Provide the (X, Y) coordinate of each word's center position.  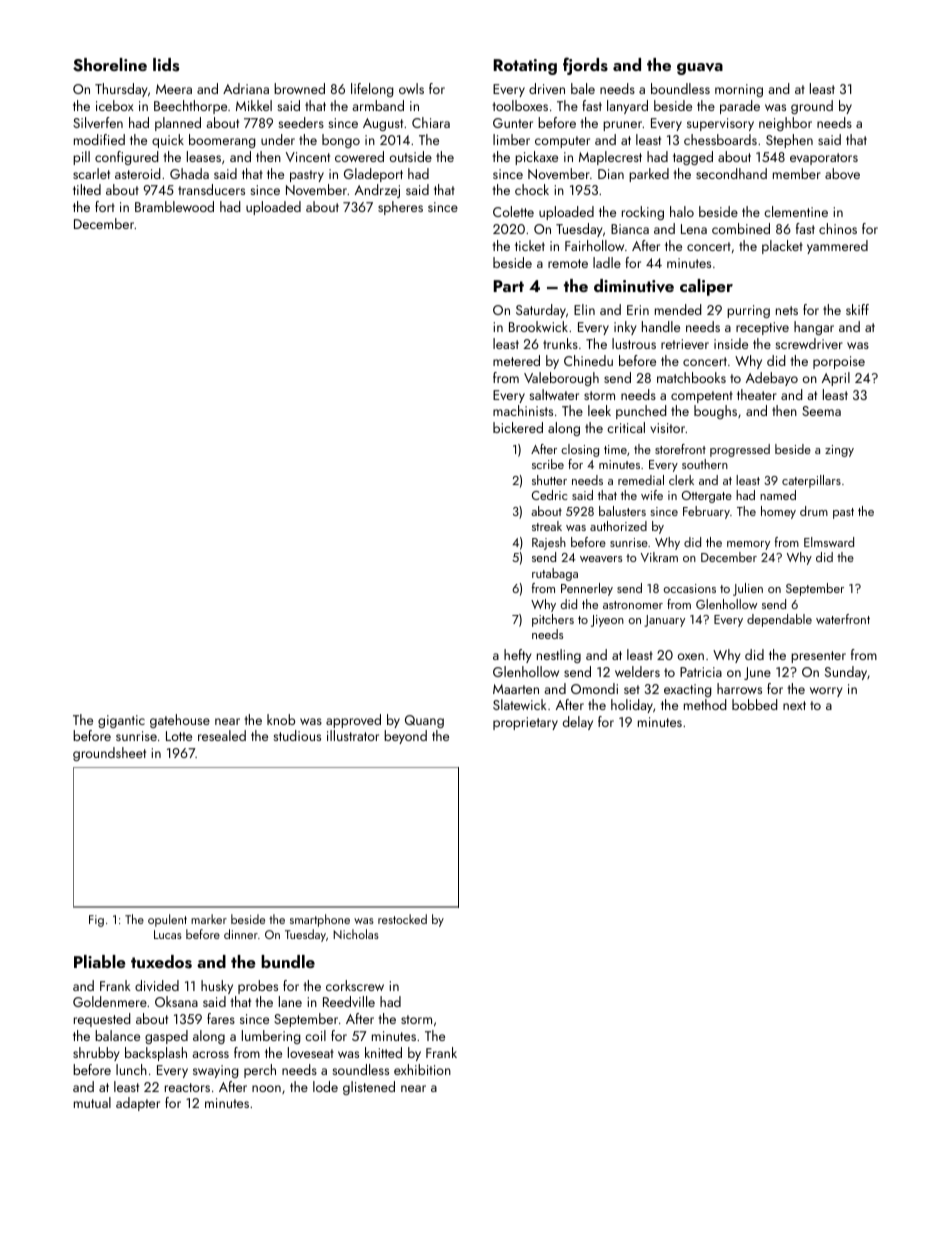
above (842, 173)
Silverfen (98, 122)
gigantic (121, 721)
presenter (818, 657)
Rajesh (549, 543)
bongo (341, 141)
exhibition (422, 1069)
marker (209, 919)
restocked (402, 919)
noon (266, 1088)
